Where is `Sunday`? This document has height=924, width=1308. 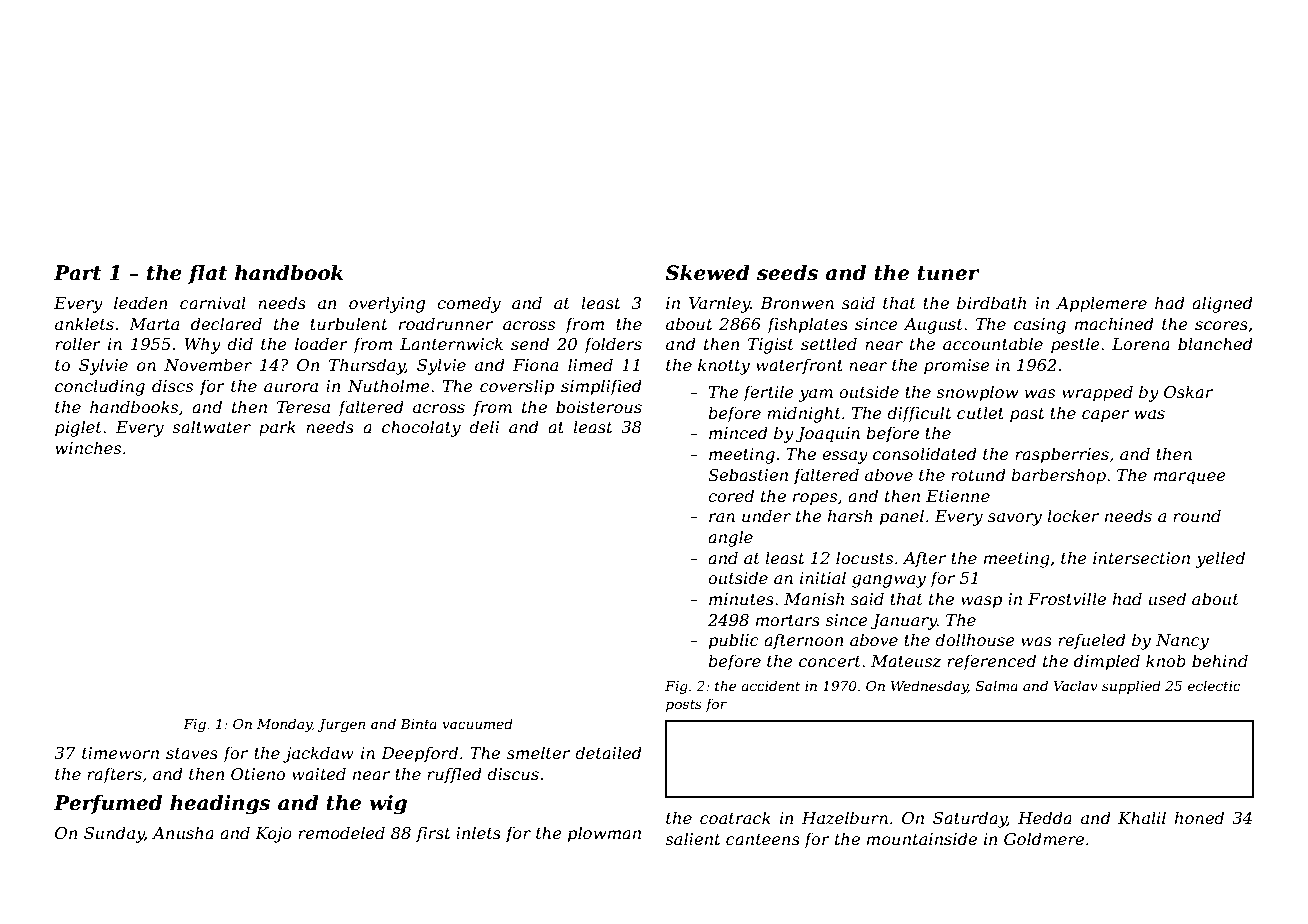
Sunday is located at coordinates (114, 834).
